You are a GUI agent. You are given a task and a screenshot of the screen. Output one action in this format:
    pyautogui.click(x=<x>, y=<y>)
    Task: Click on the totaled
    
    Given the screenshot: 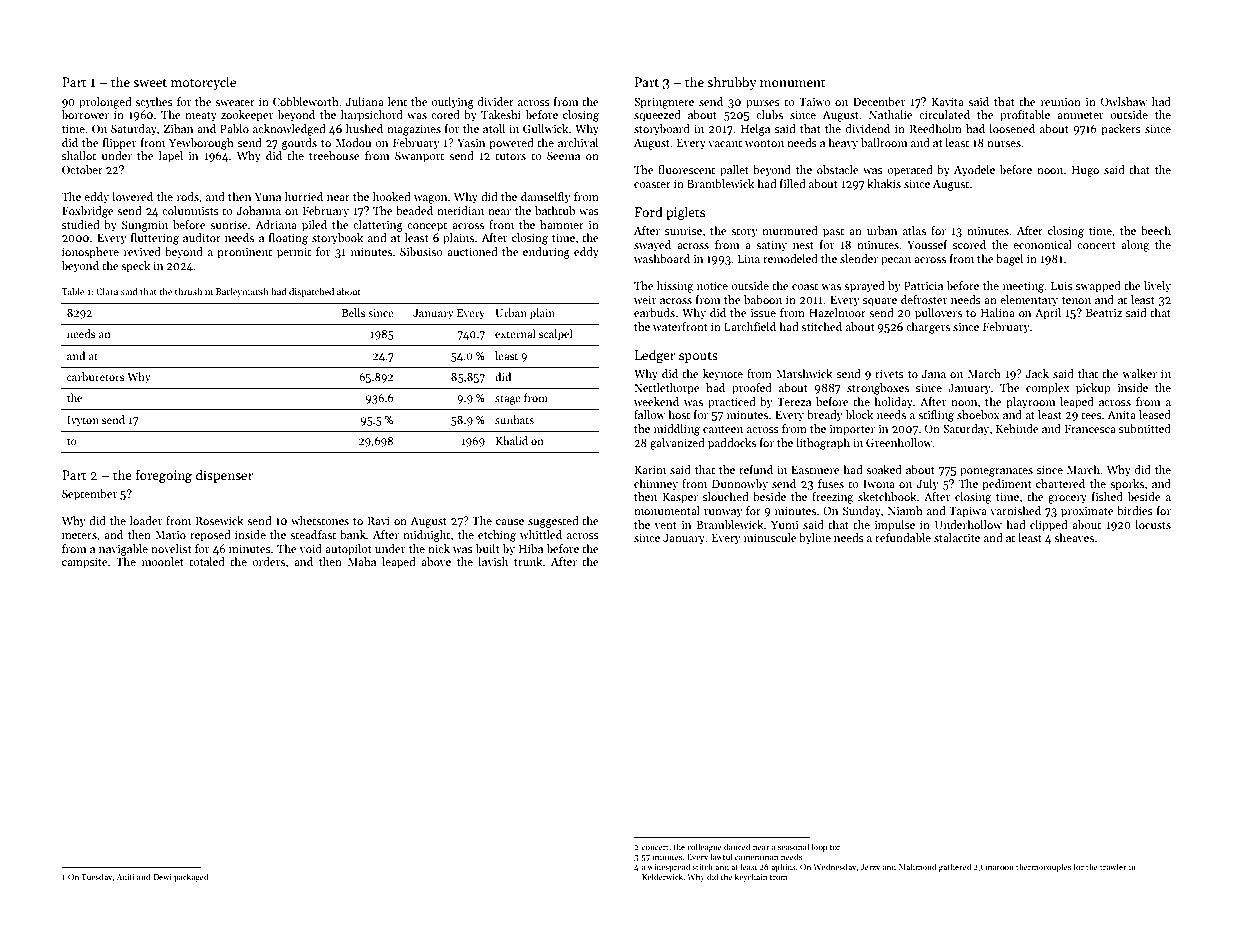 What is the action you would take?
    pyautogui.click(x=207, y=561)
